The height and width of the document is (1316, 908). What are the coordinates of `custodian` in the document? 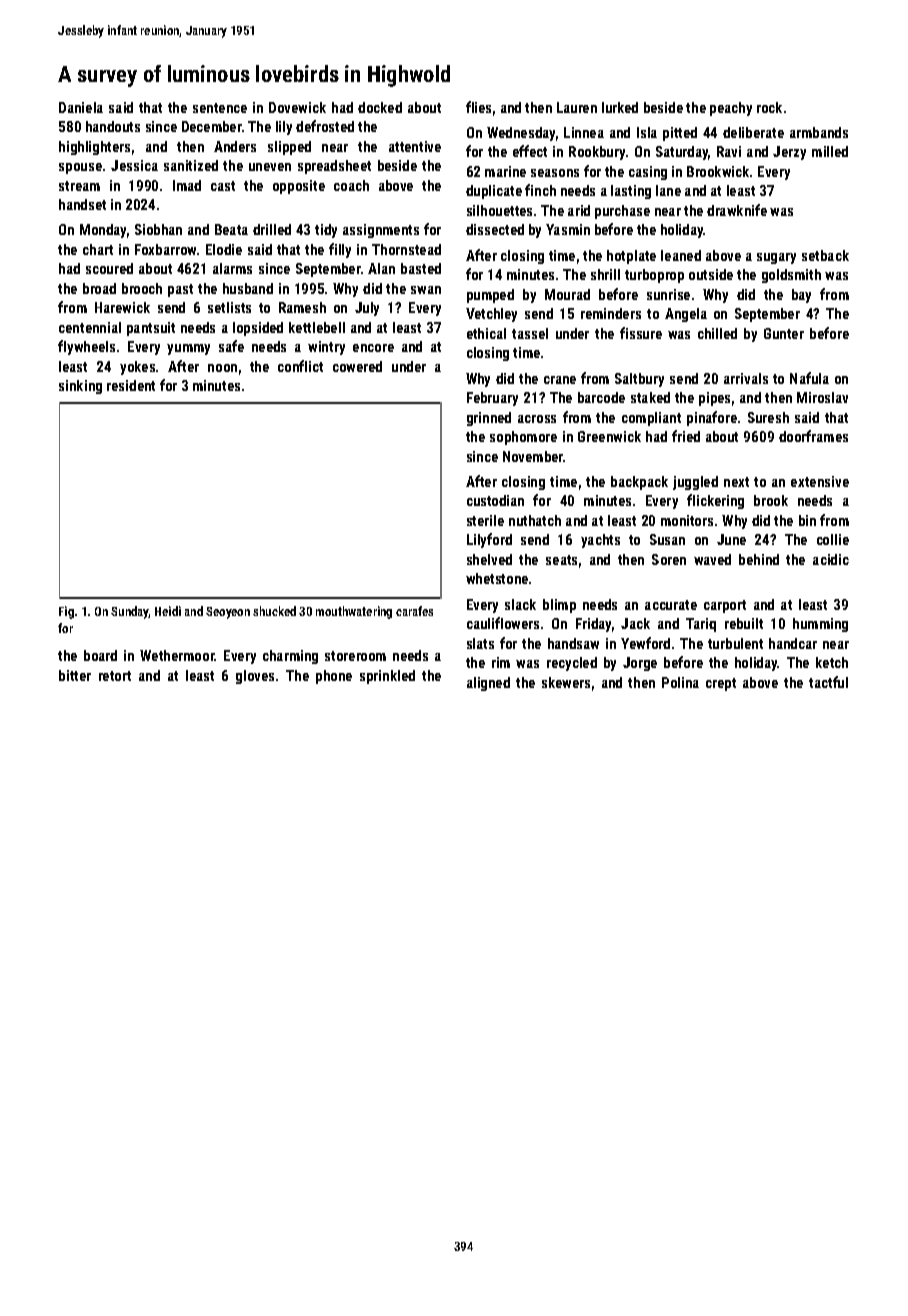 It's located at (495, 500).
